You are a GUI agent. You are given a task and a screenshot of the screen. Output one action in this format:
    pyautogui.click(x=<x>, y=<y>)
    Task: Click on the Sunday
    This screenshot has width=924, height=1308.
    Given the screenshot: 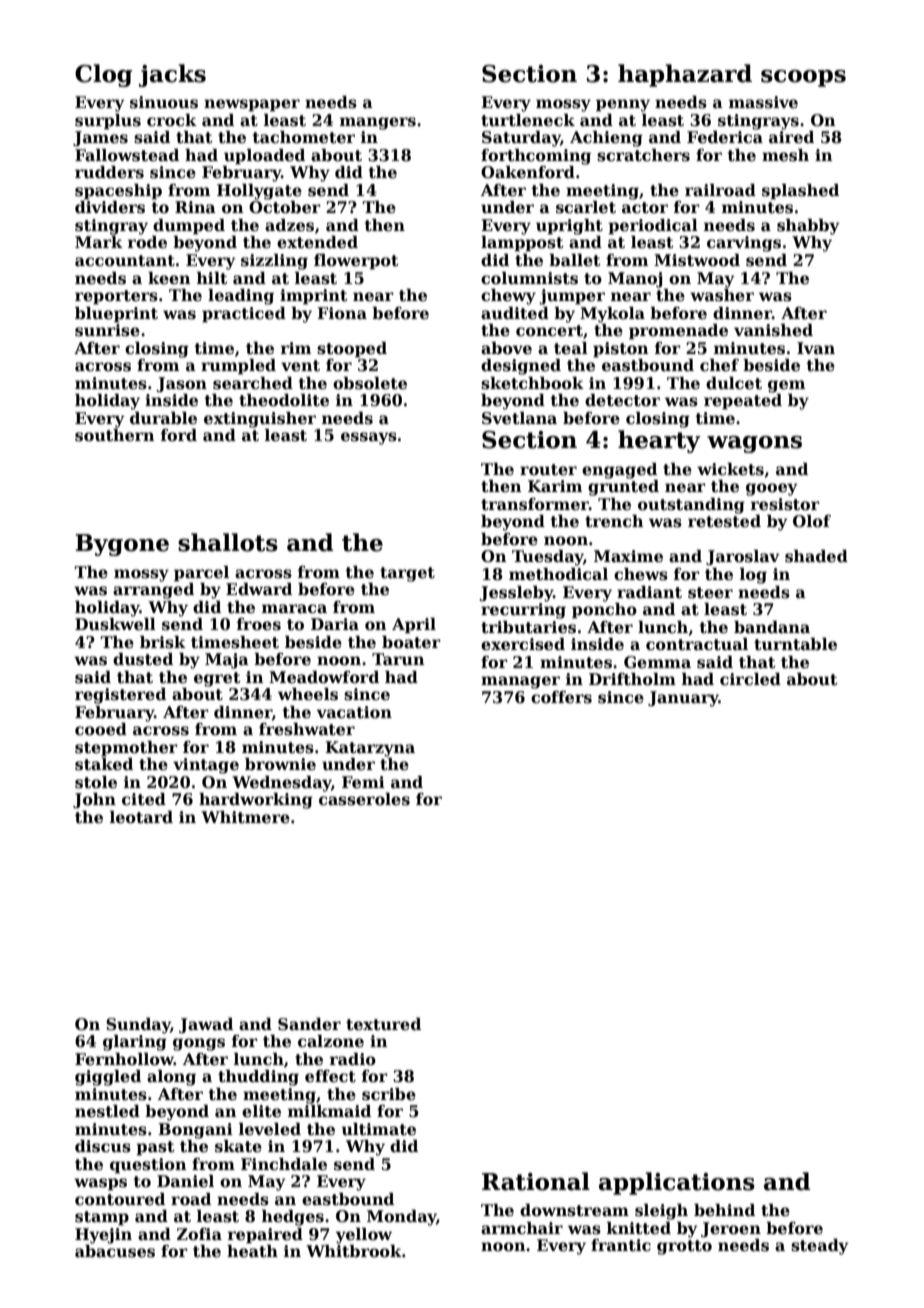 What is the action you would take?
    pyautogui.click(x=138, y=1026)
